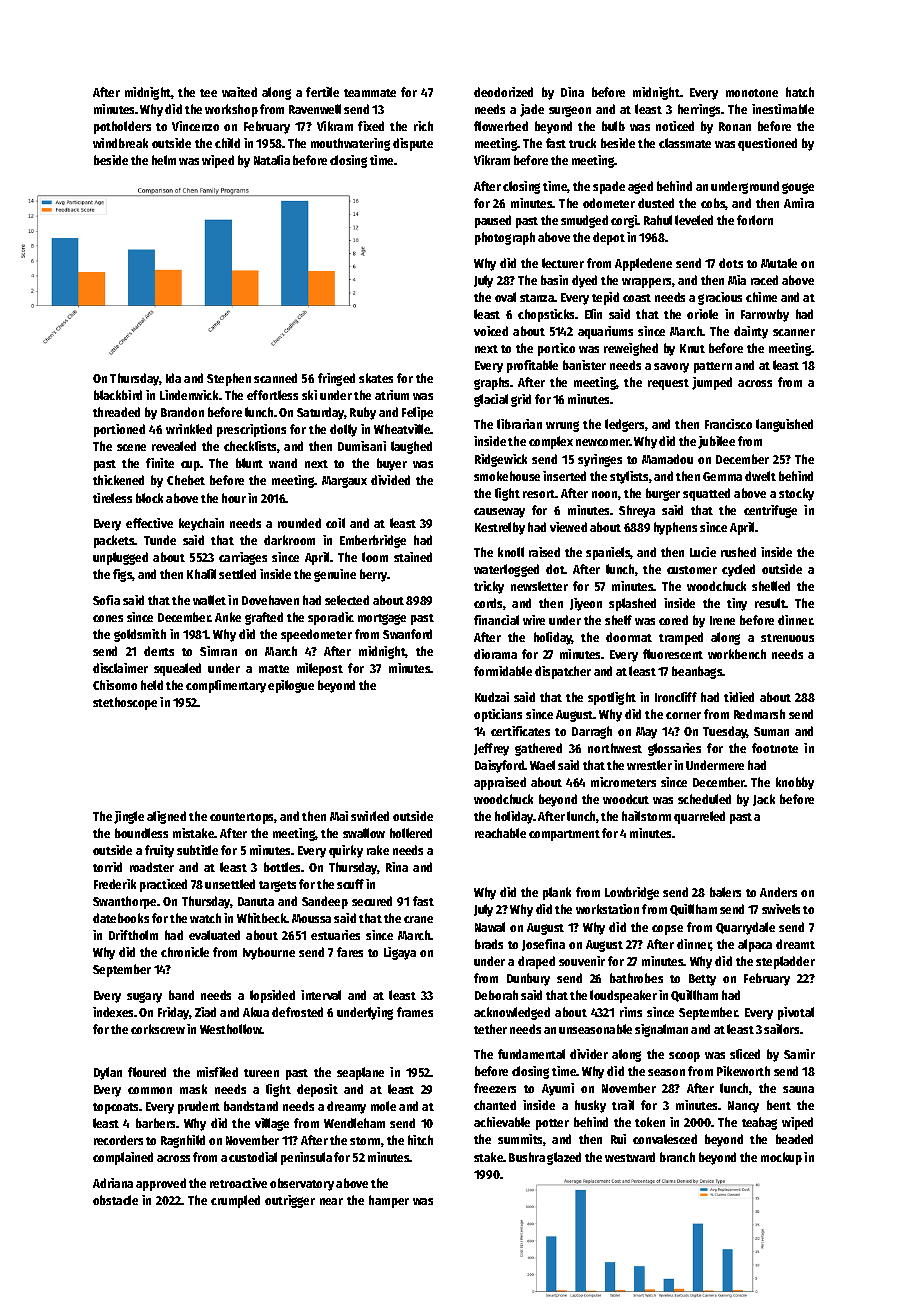  Describe the element at coordinates (152, 685) in the document. I see `held` at that location.
